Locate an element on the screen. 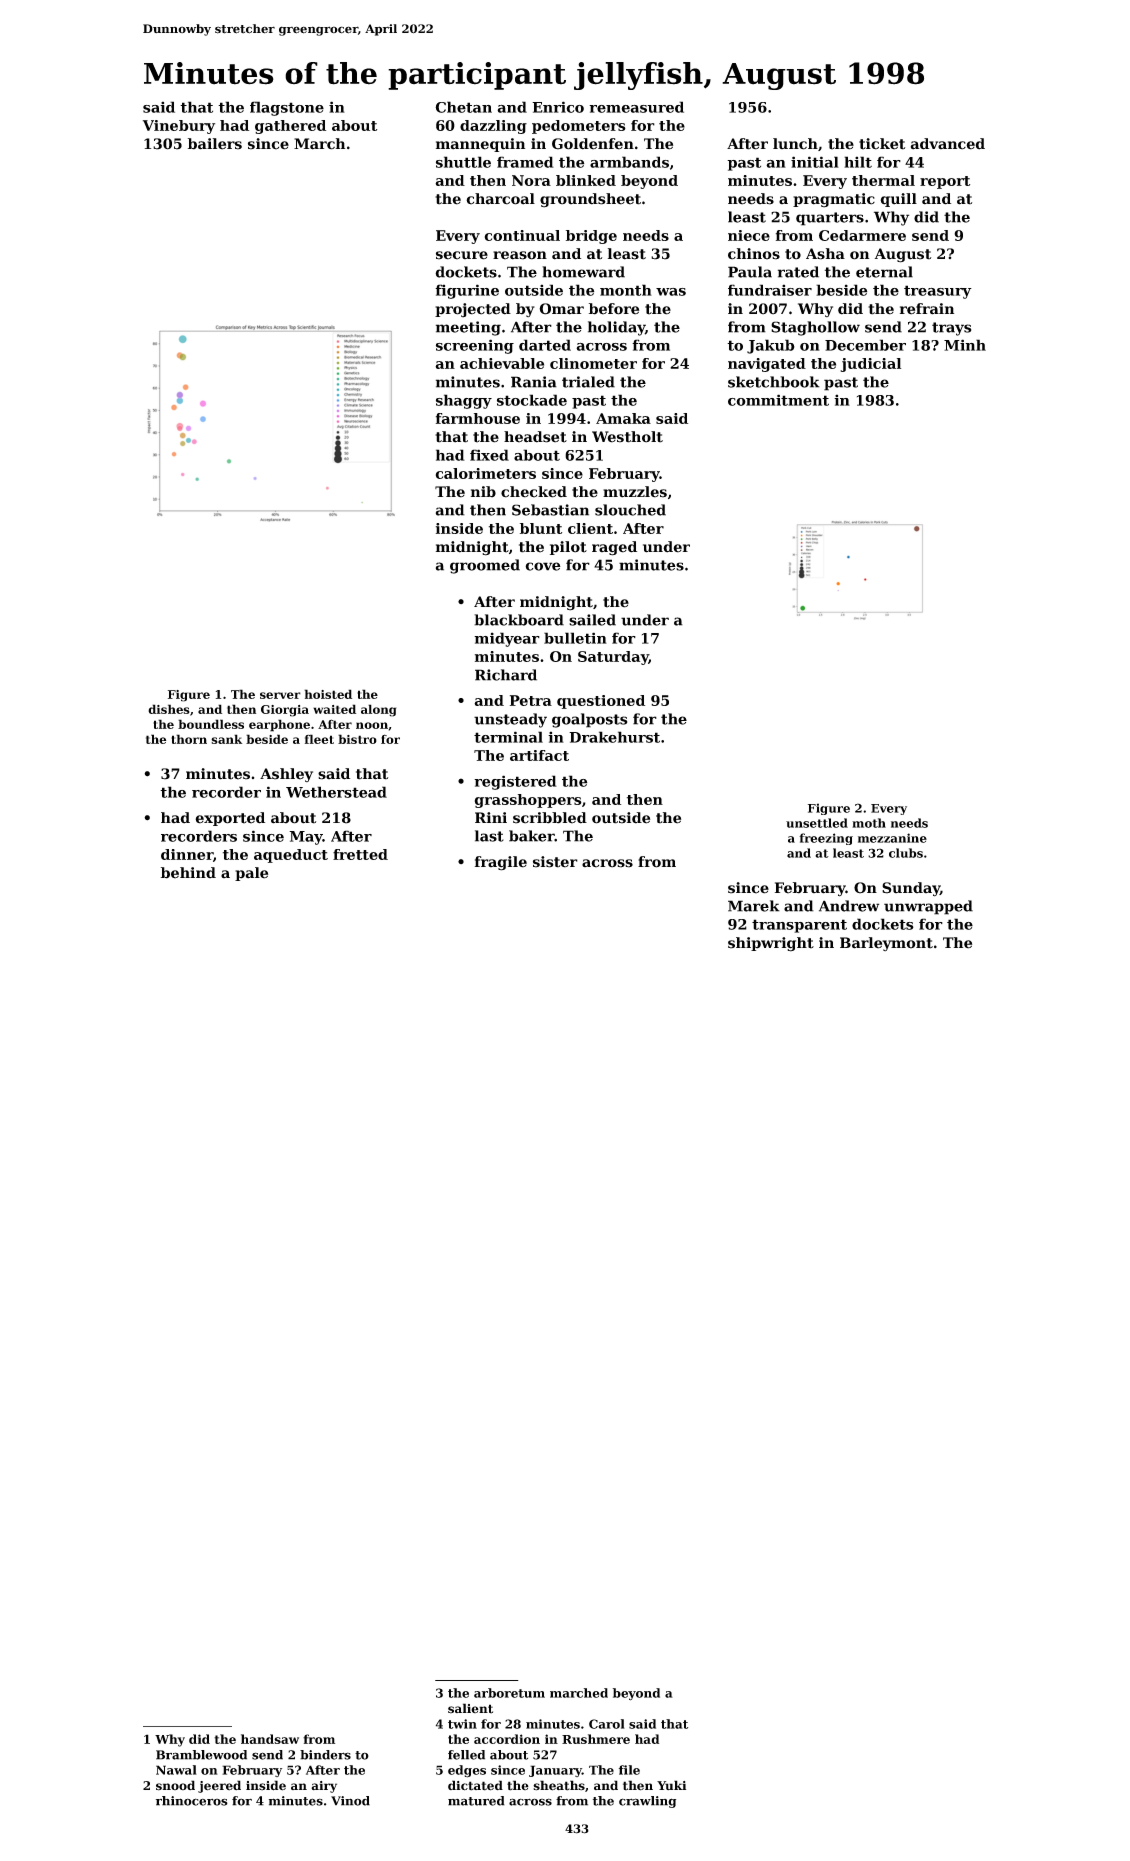 The height and width of the screenshot is (1861, 1130). dinner is located at coordinates (187, 854).
